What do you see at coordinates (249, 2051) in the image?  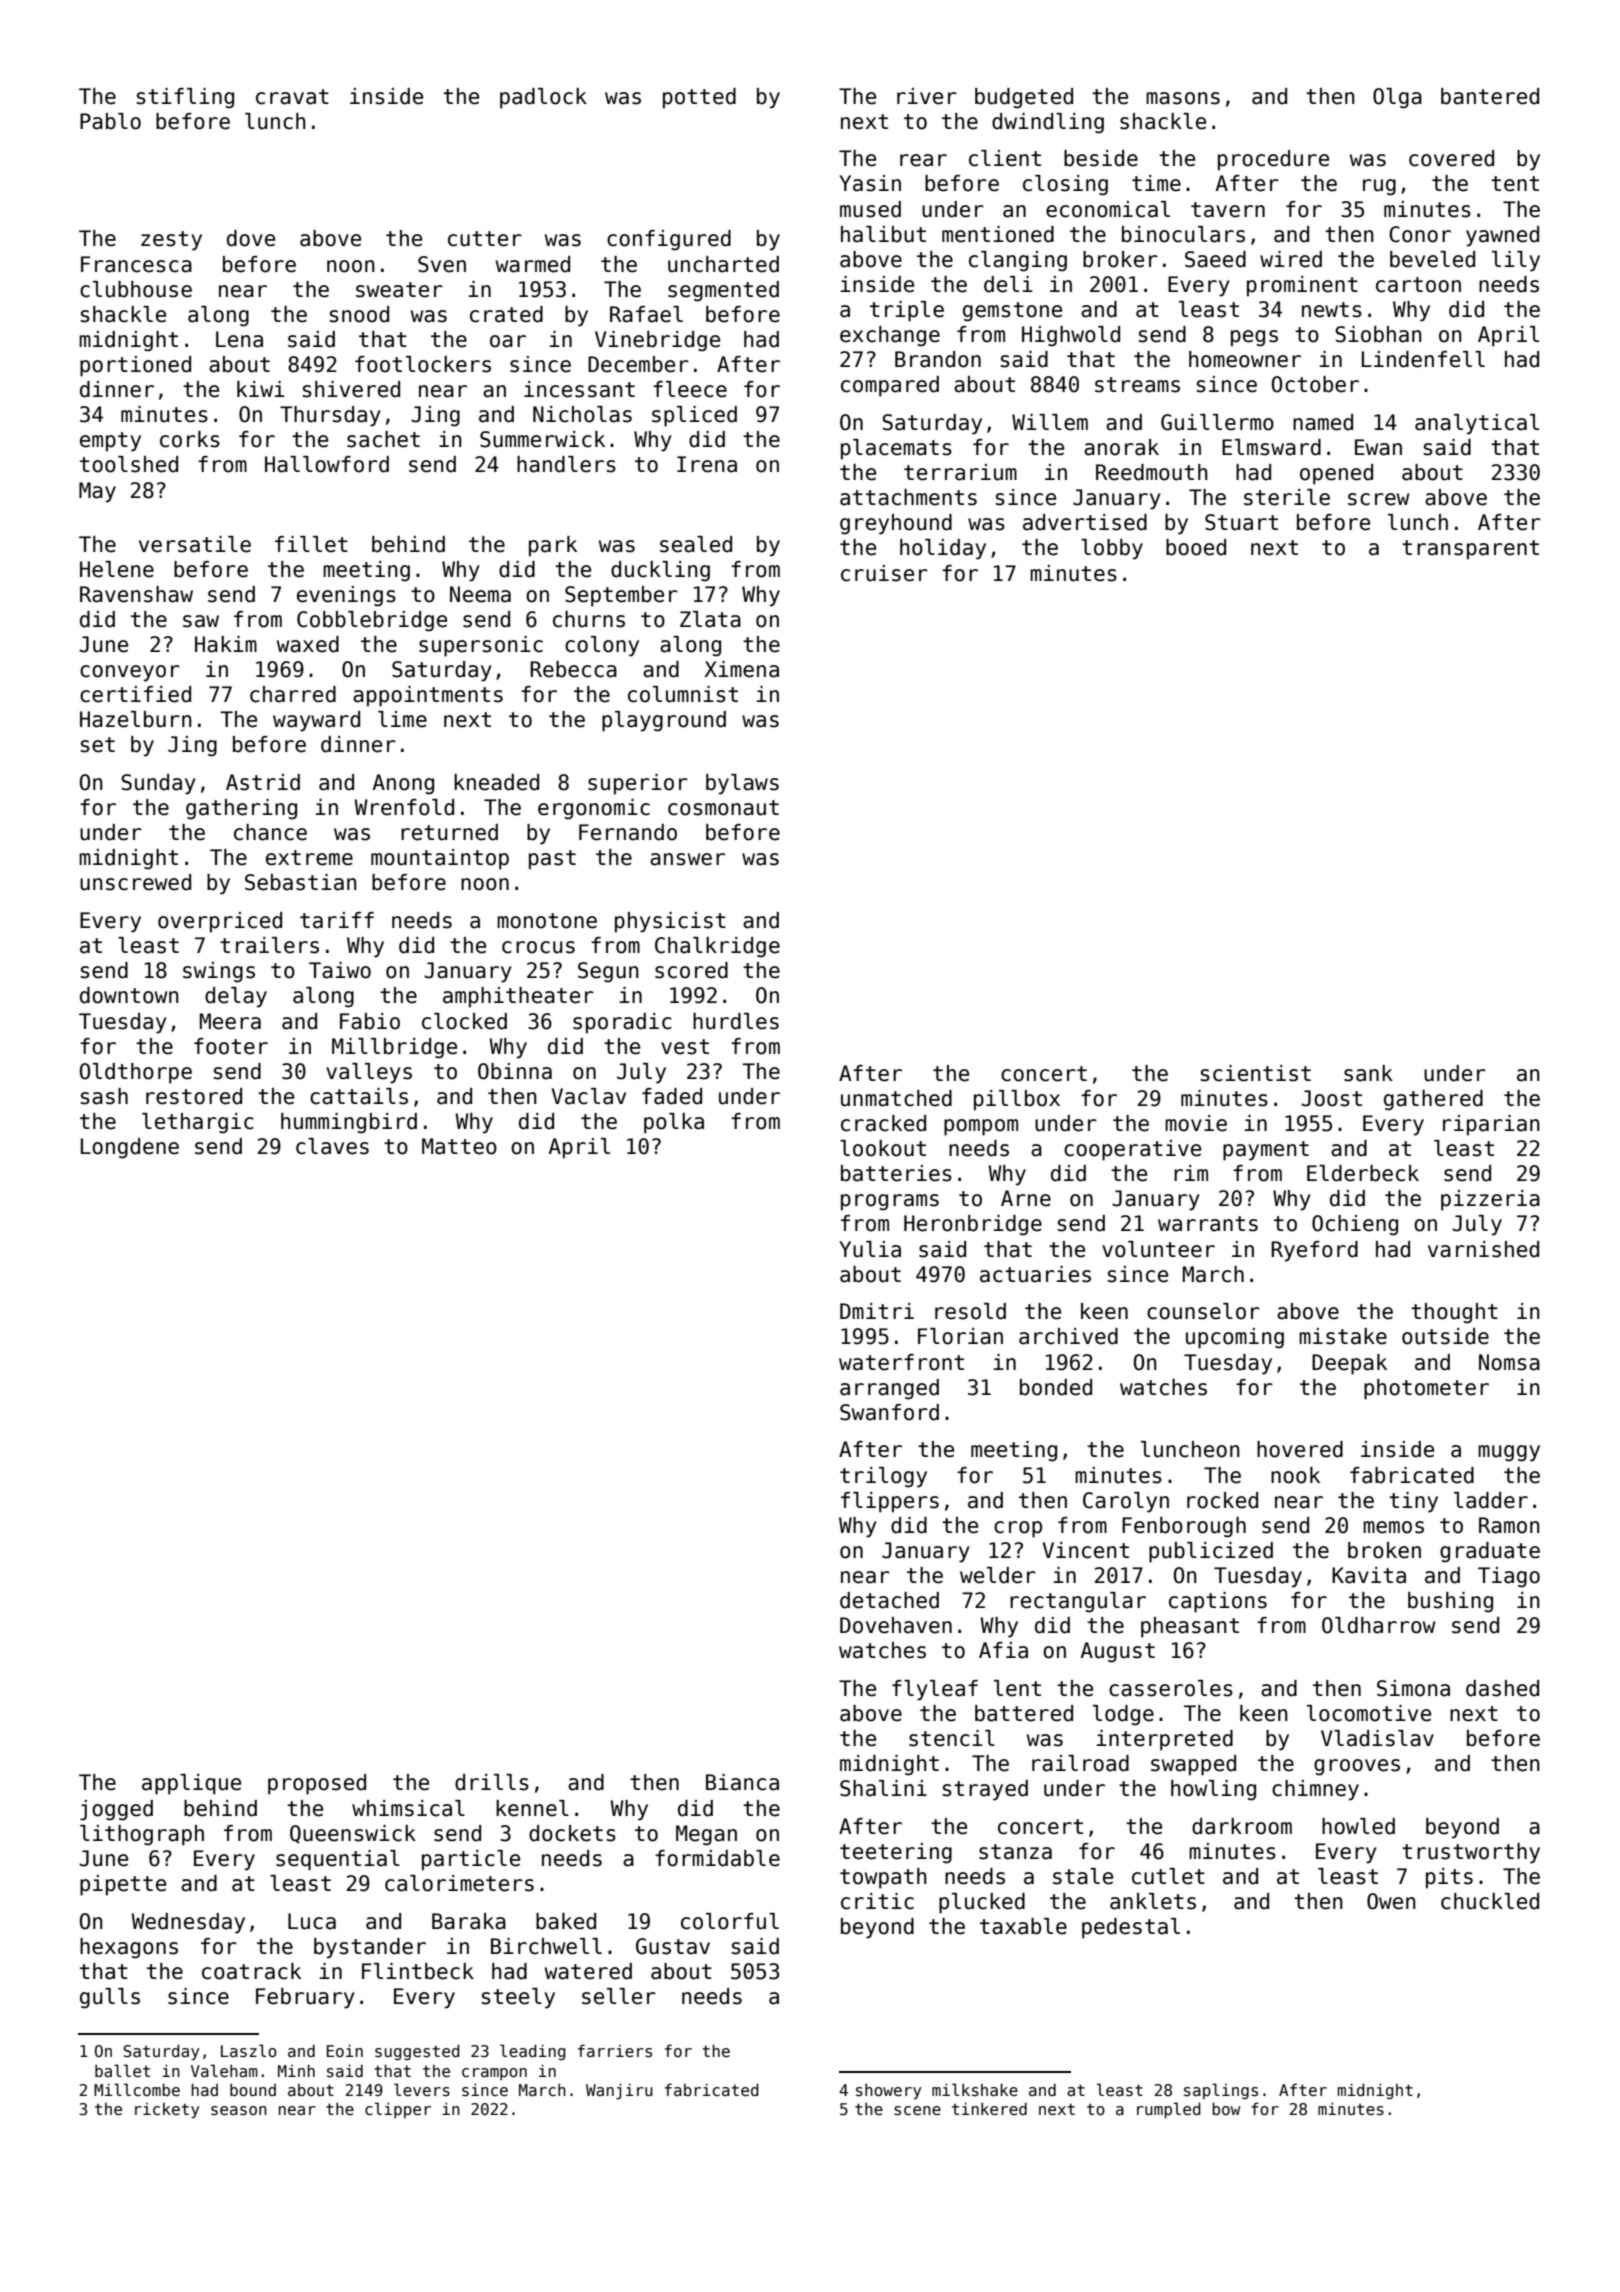 I see `Laszlo` at bounding box center [249, 2051].
